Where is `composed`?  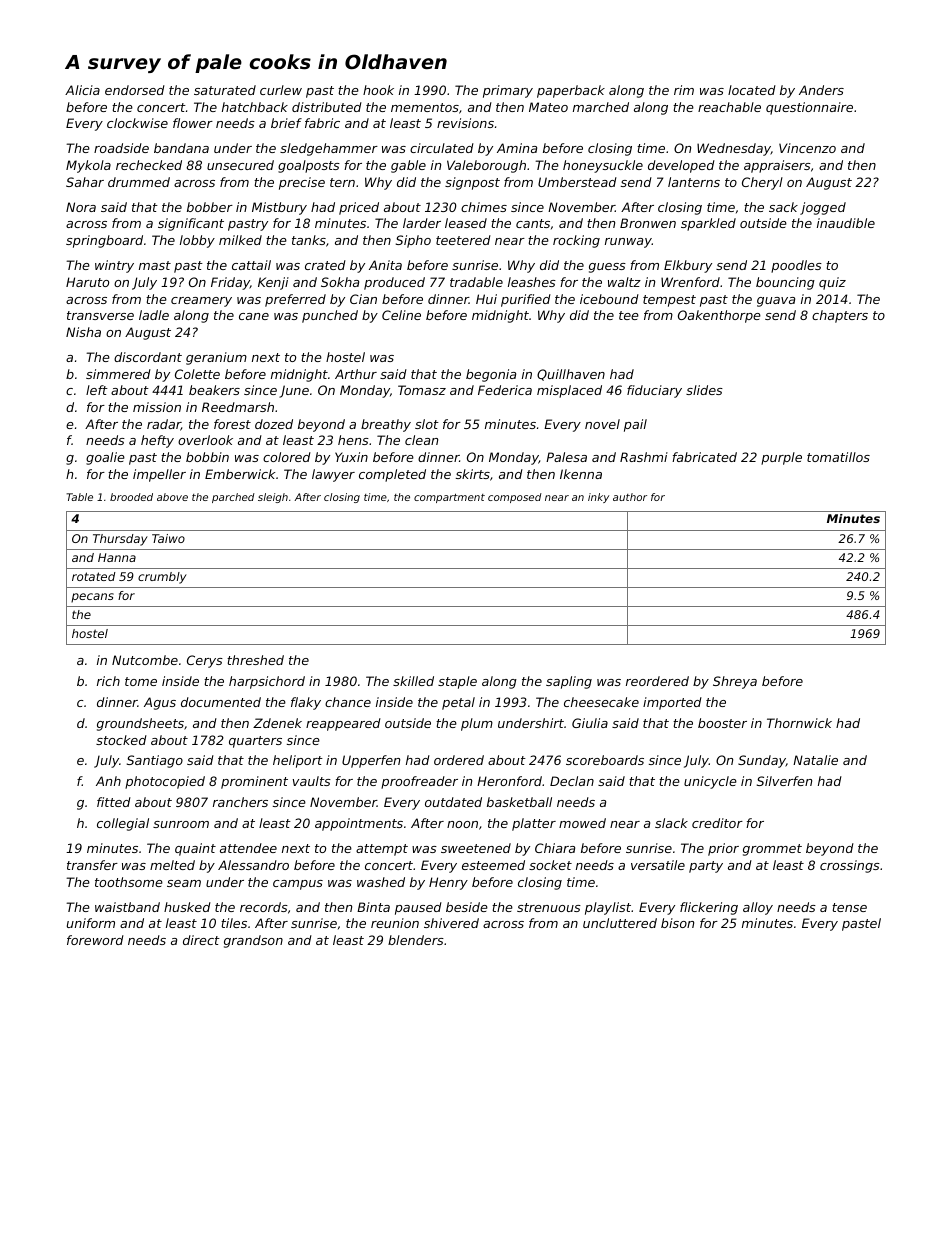
composed is located at coordinates (515, 498).
